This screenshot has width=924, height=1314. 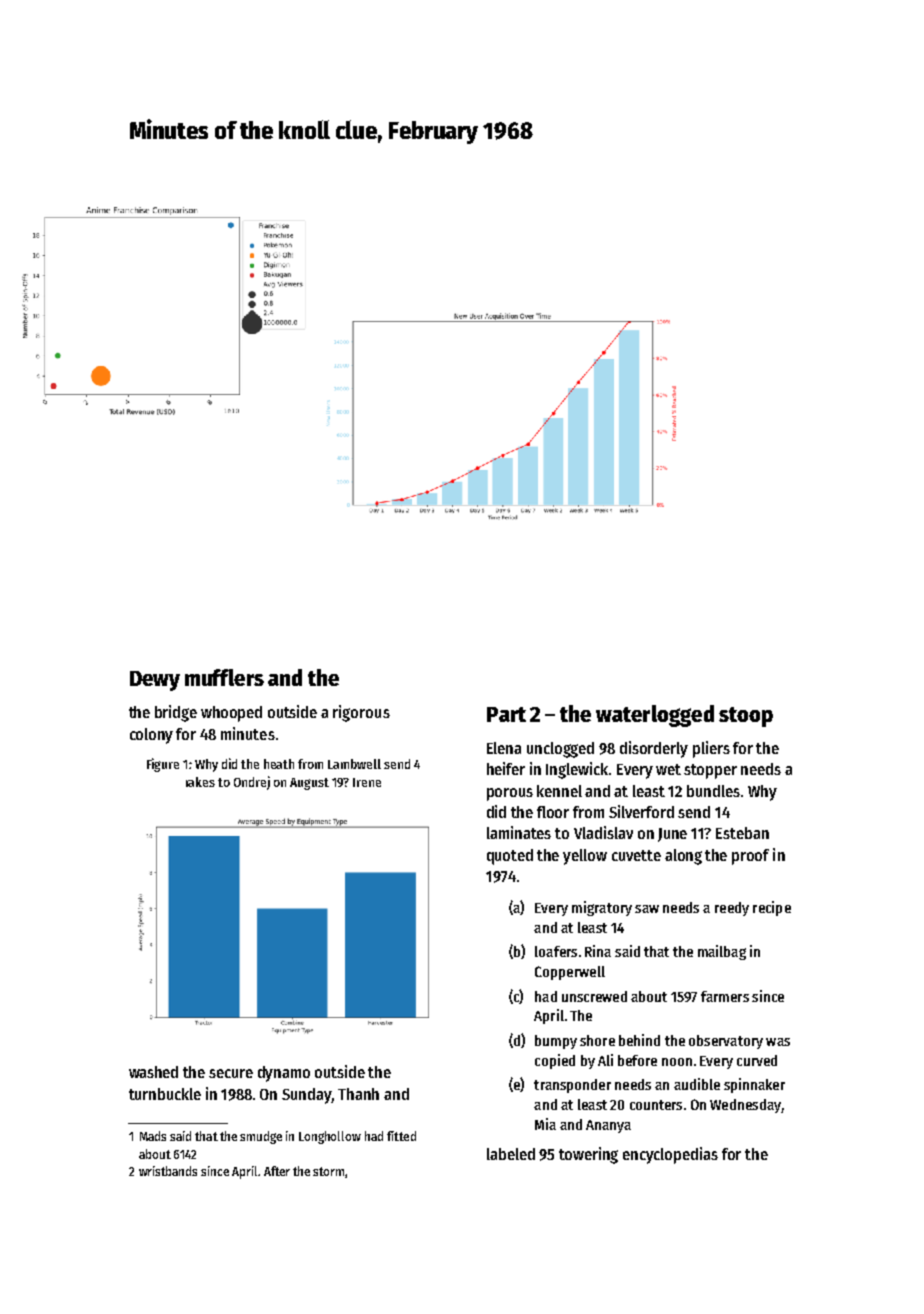 What do you see at coordinates (252, 783) in the screenshot?
I see `Ondrej` at bounding box center [252, 783].
